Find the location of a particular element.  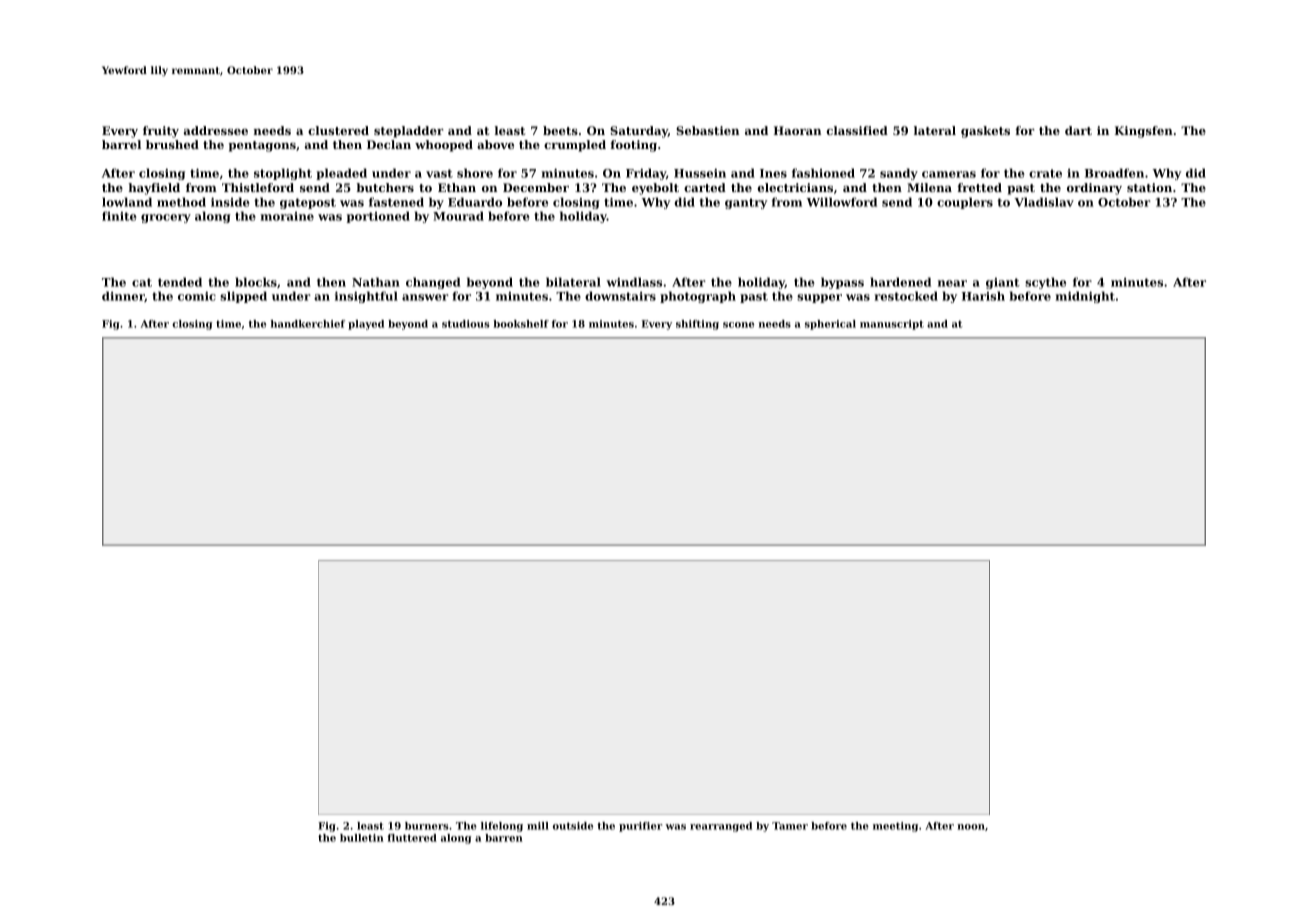

fruity is located at coordinates (161, 132).
